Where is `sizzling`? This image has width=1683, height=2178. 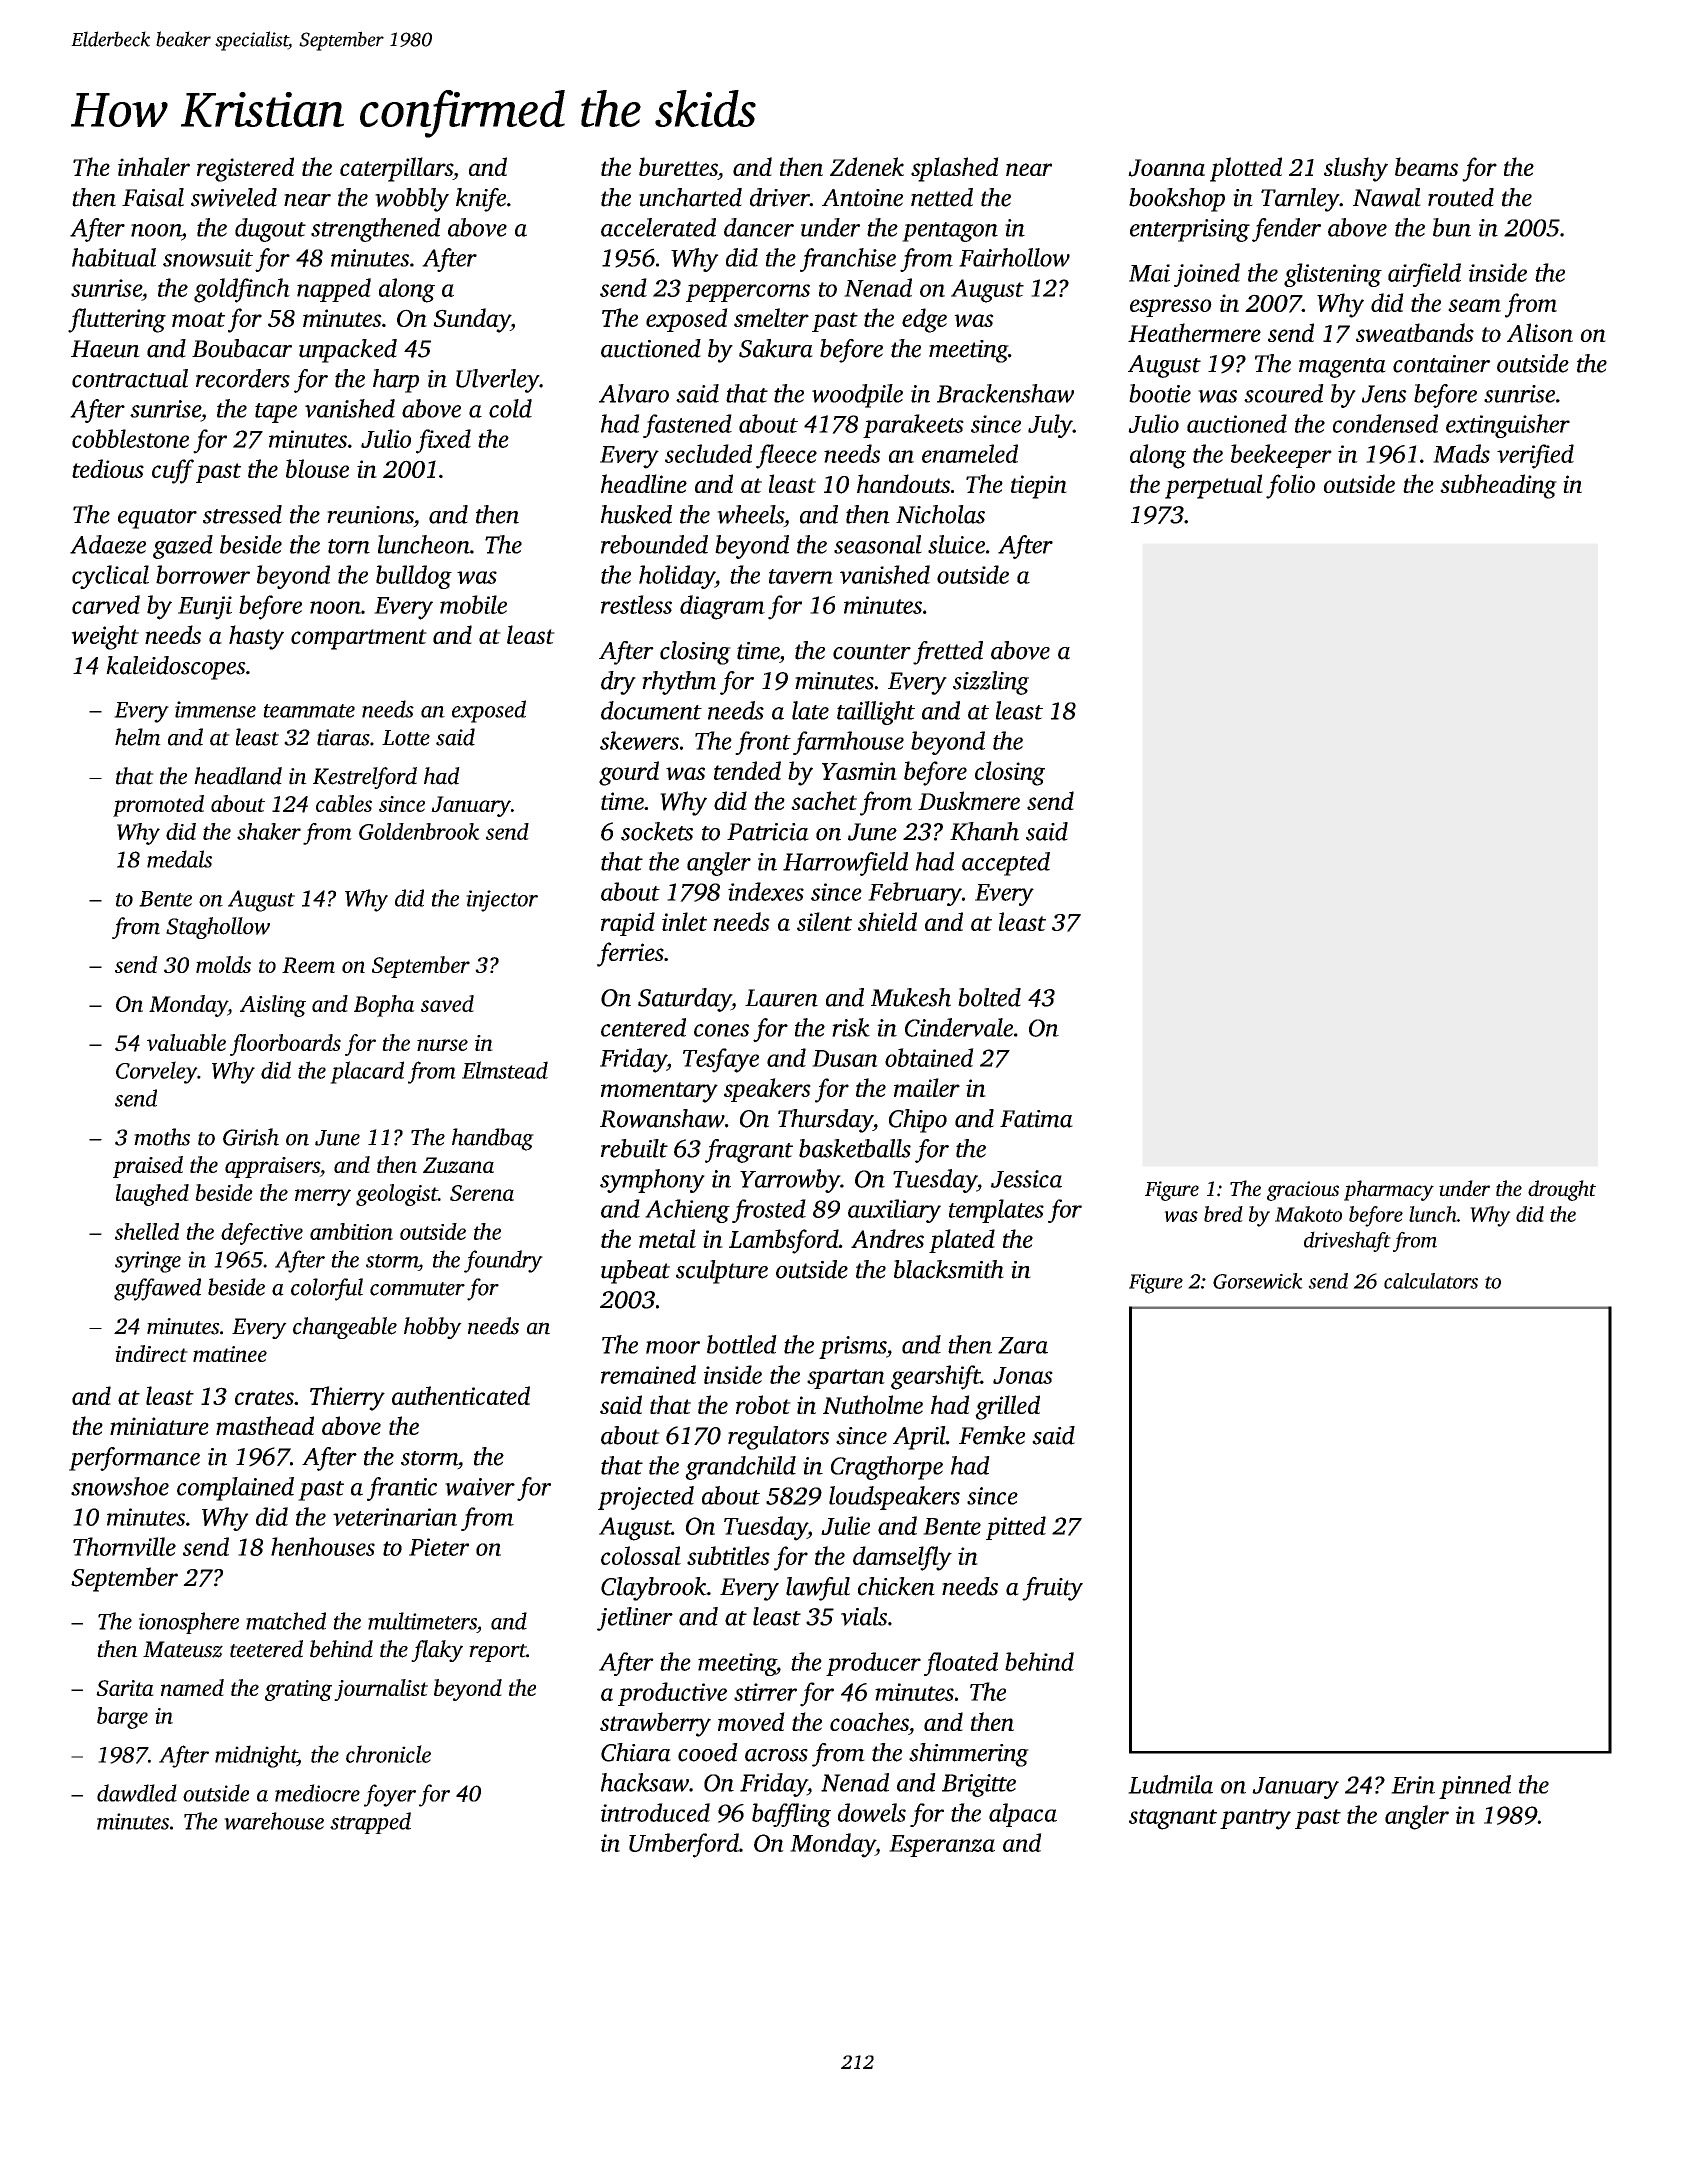 sizzling is located at coordinates (991, 683).
